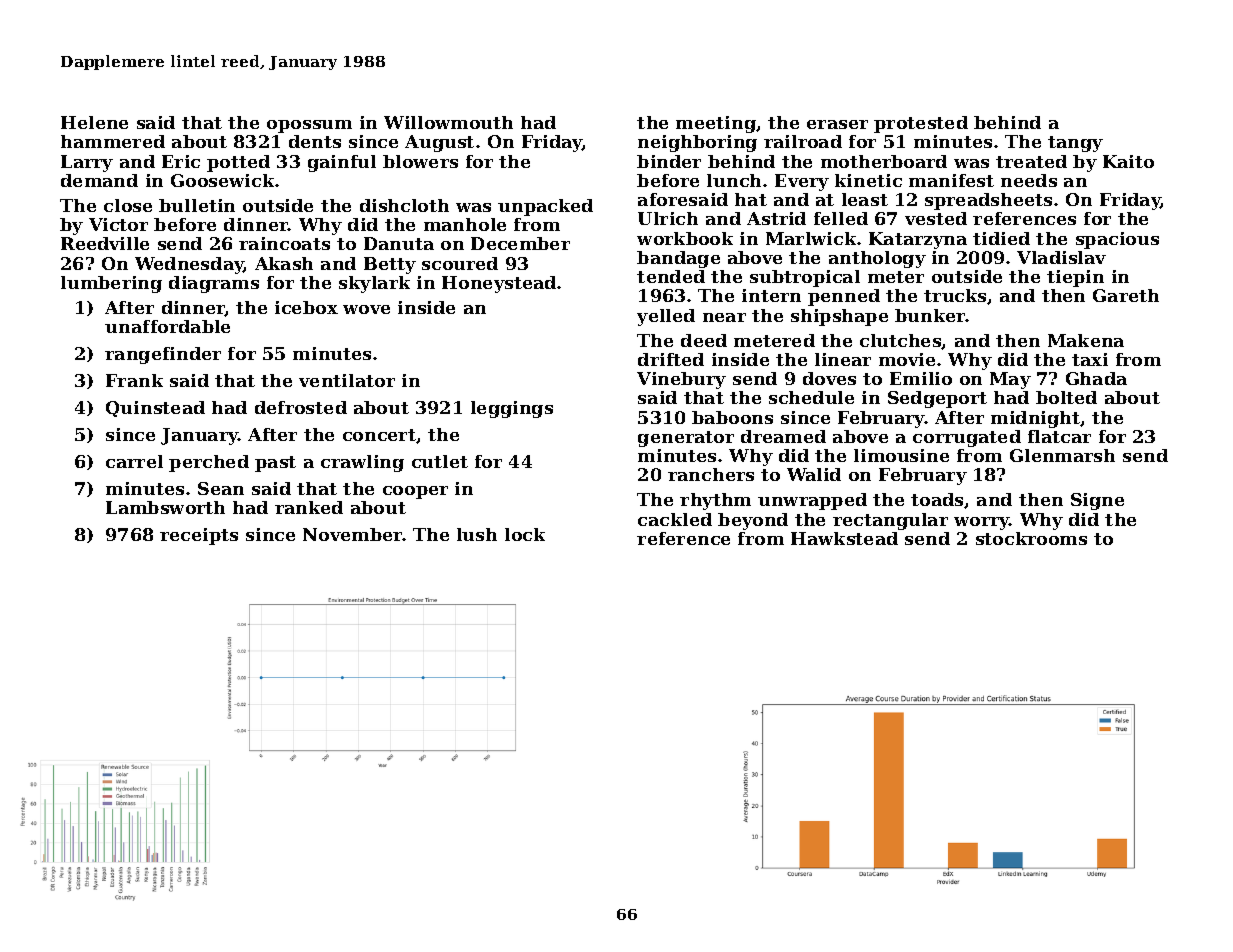 The height and width of the screenshot is (952, 1233). What do you see at coordinates (734, 180) in the screenshot?
I see `lunch` at bounding box center [734, 180].
